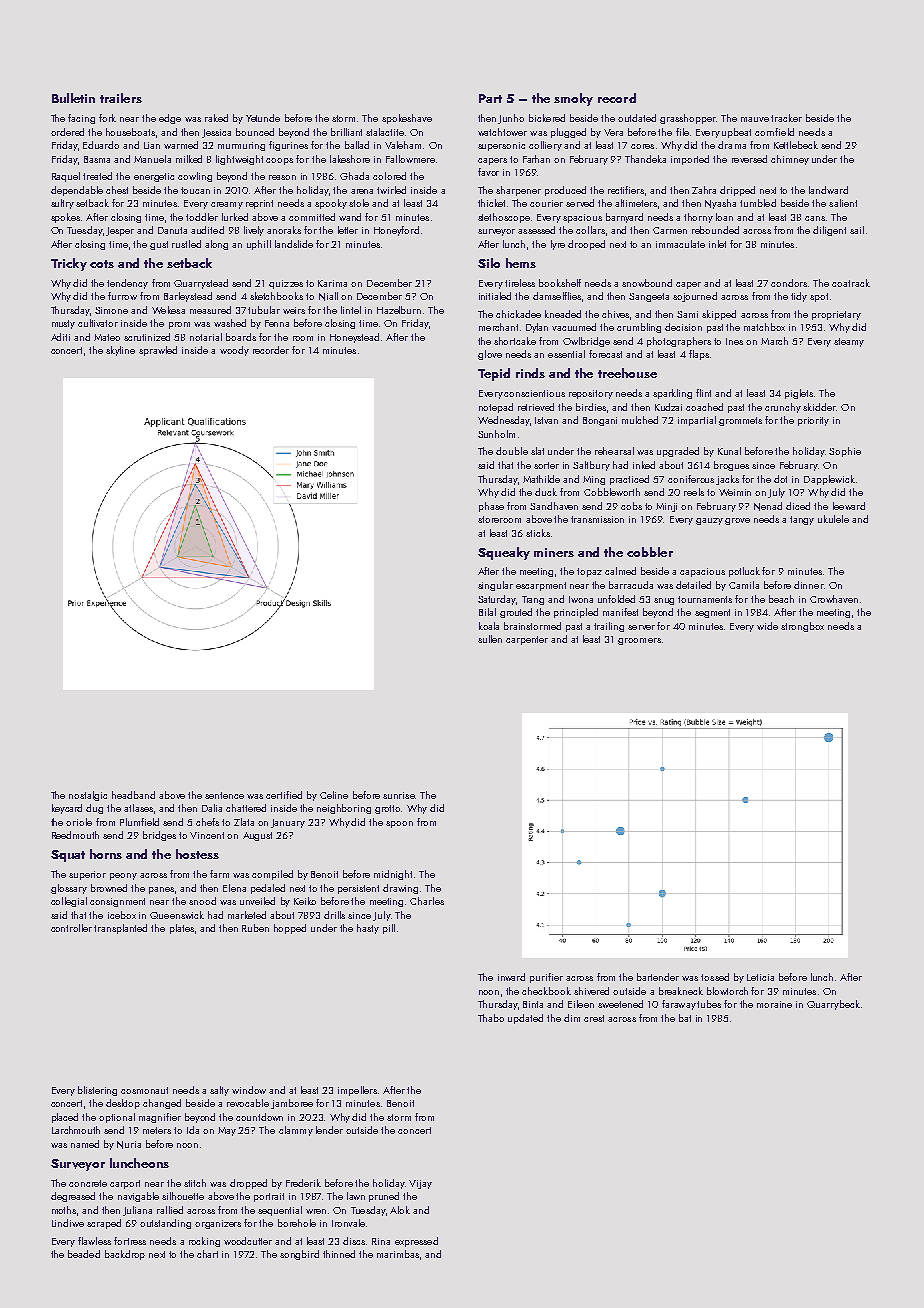  What do you see at coordinates (658, 977) in the screenshot?
I see `bartender` at bounding box center [658, 977].
